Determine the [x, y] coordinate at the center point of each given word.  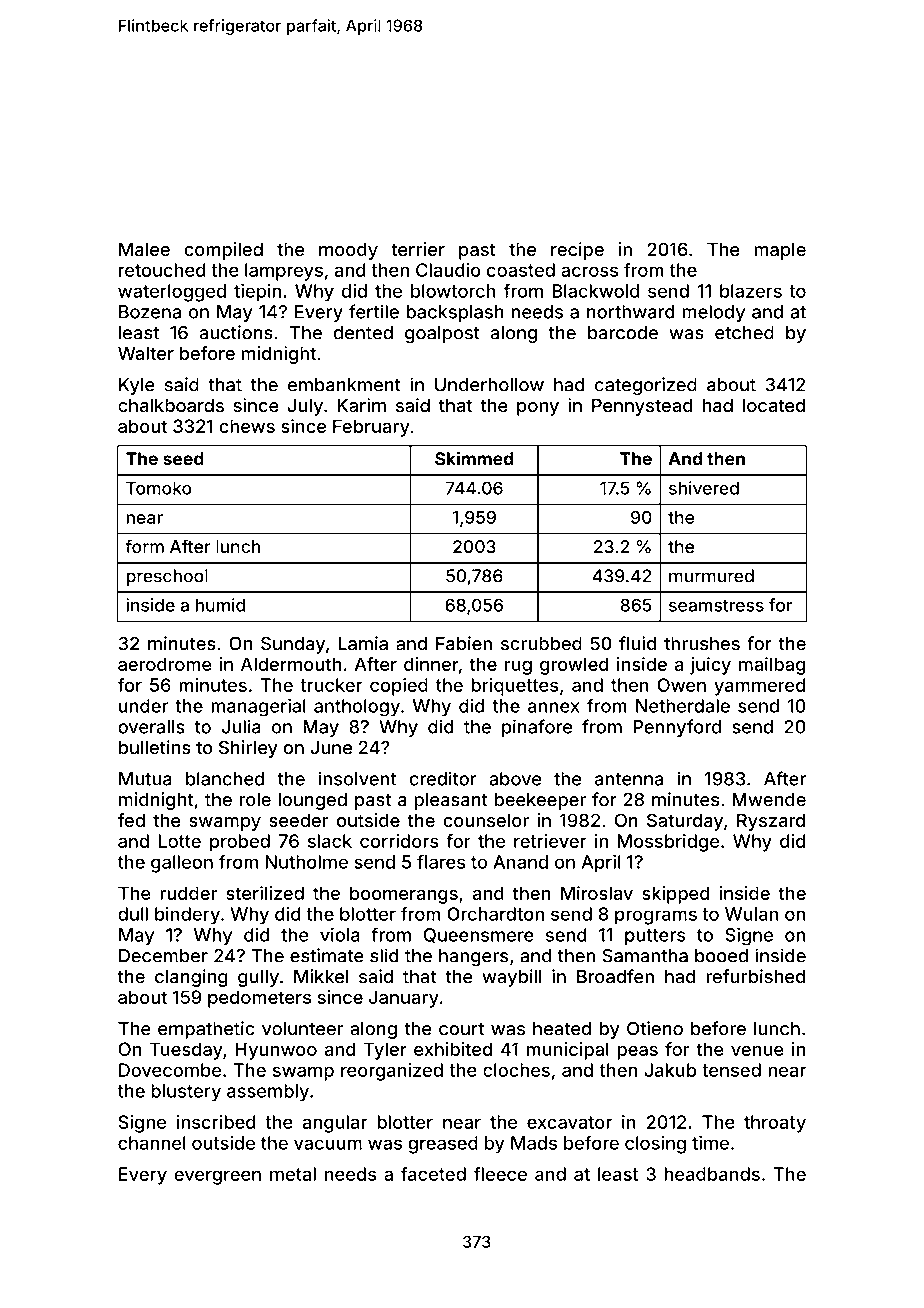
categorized [646, 386]
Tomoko [159, 488]
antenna [629, 779]
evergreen [217, 1177]
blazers [751, 291]
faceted [433, 1174]
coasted [521, 270]
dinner [431, 664]
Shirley [248, 749]
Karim [361, 405]
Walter [146, 353]
